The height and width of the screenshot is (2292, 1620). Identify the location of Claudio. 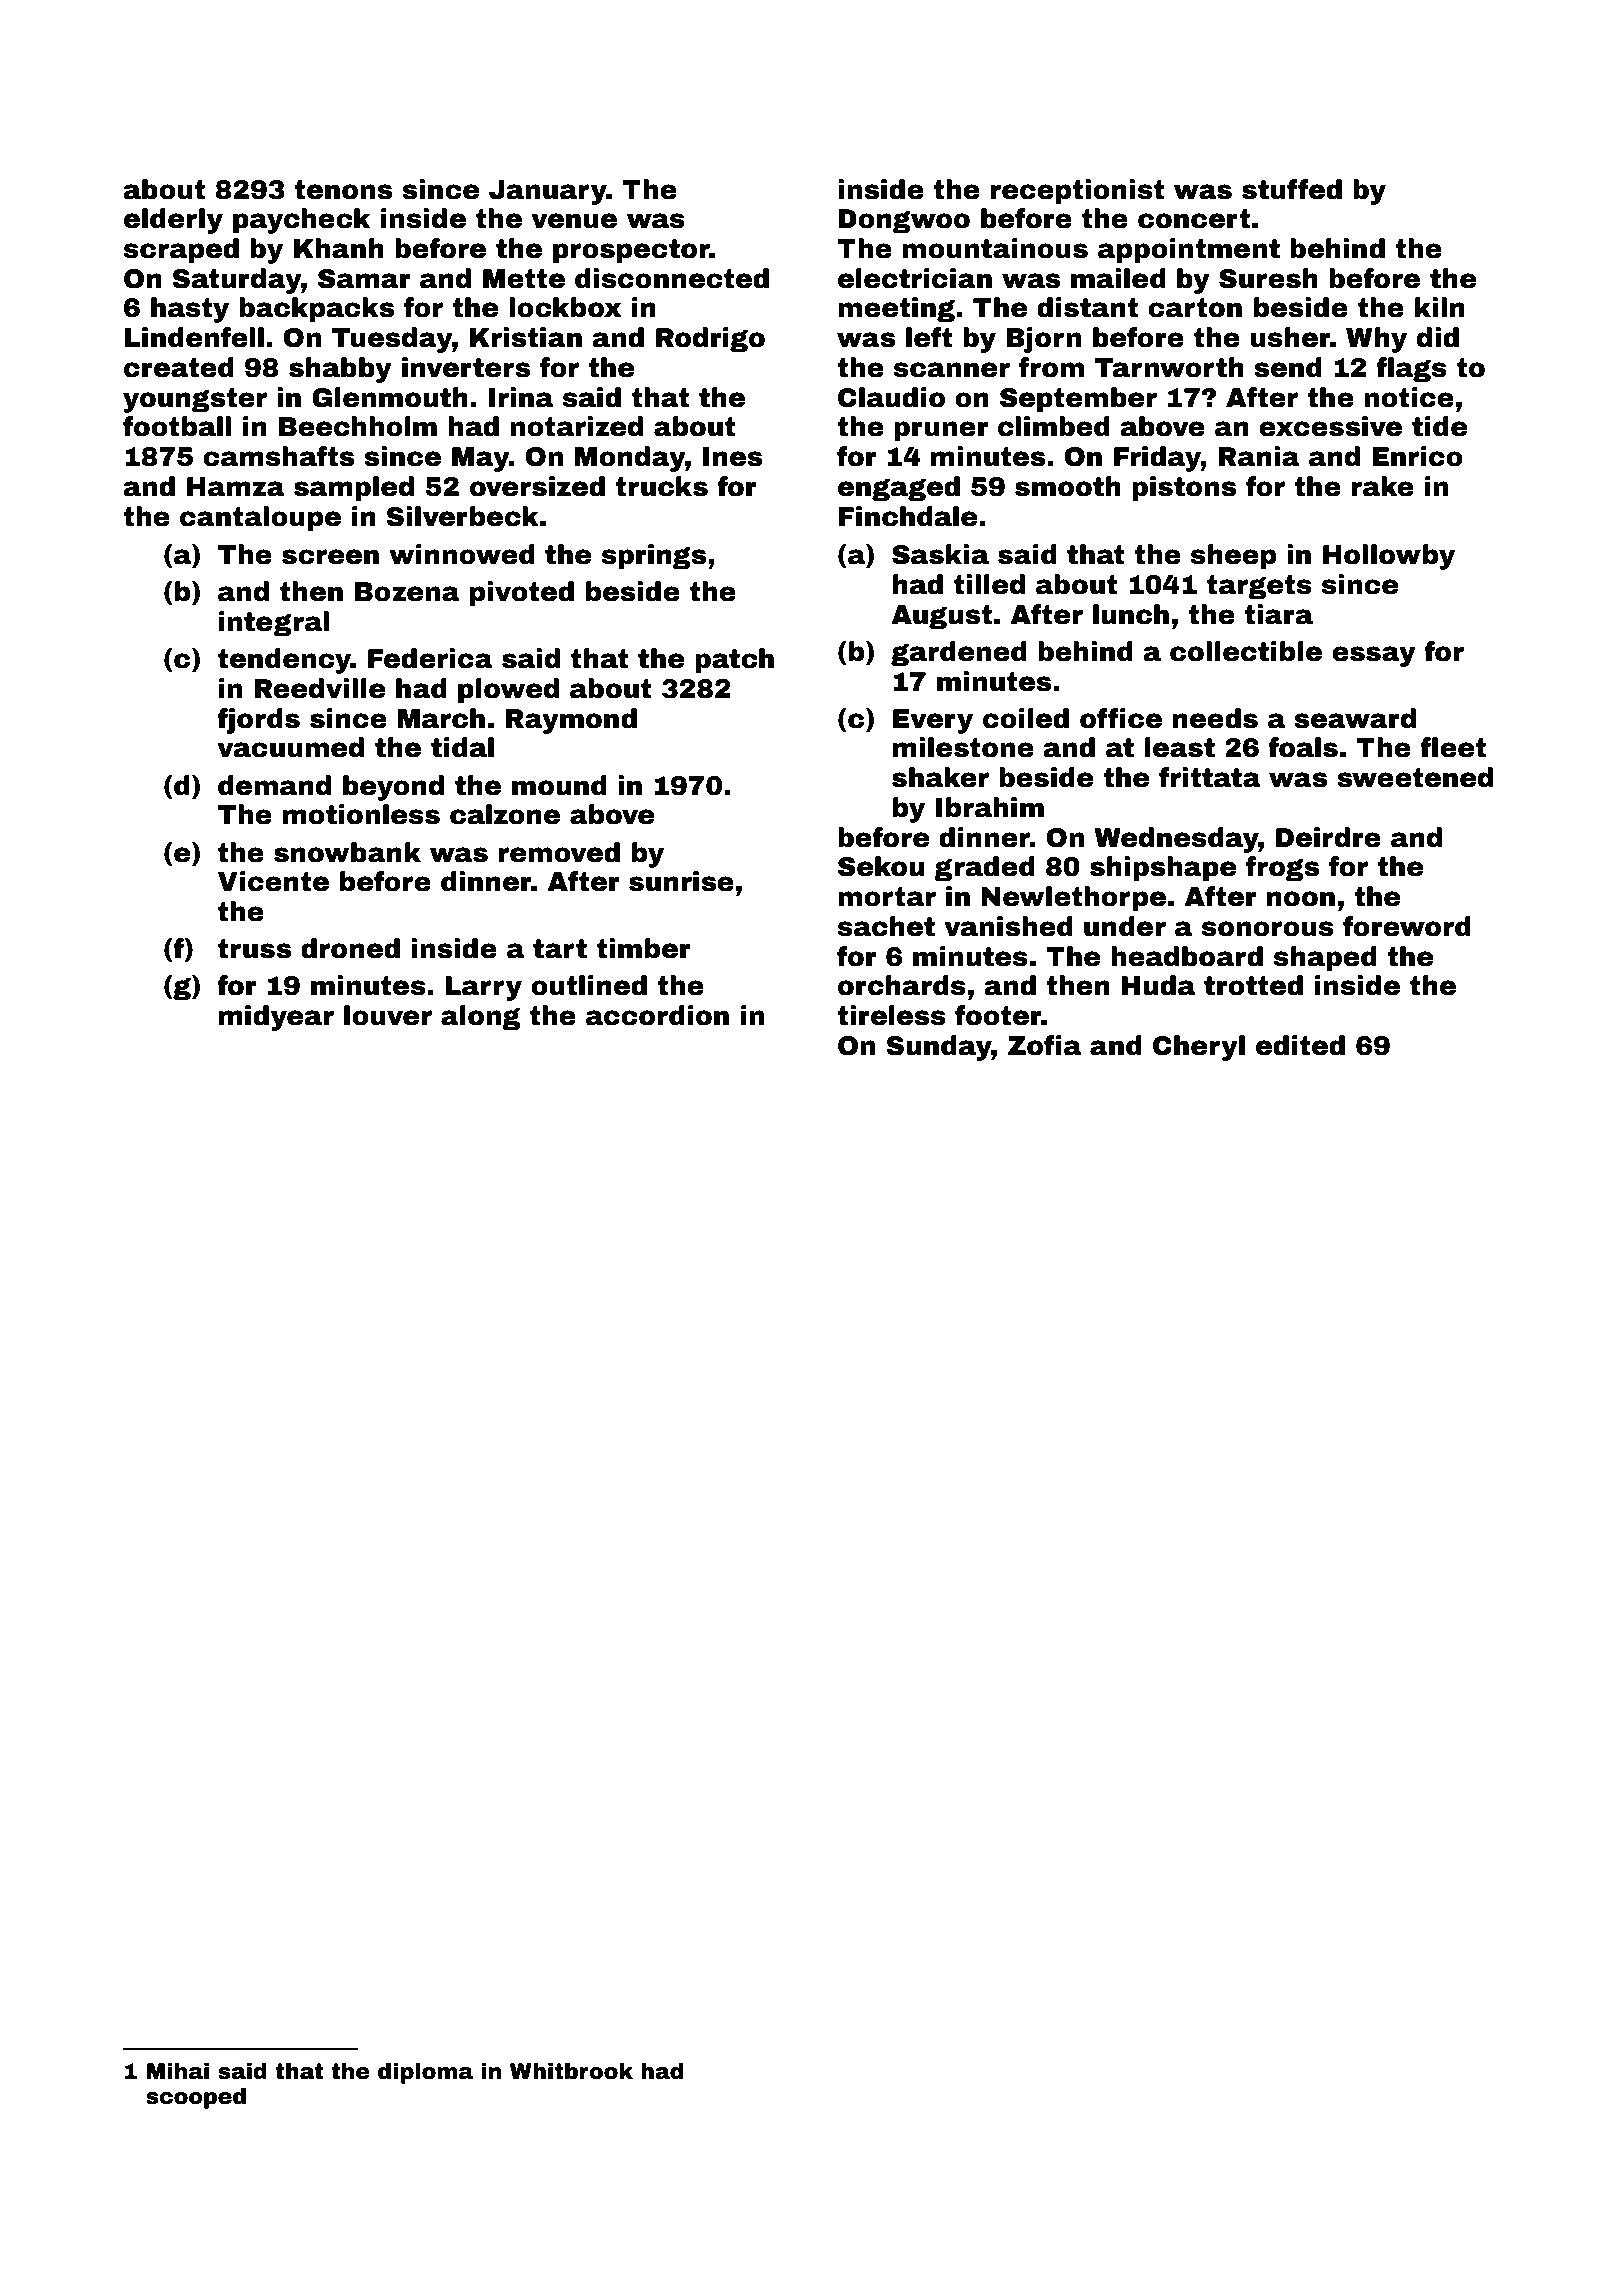
(891, 397).
